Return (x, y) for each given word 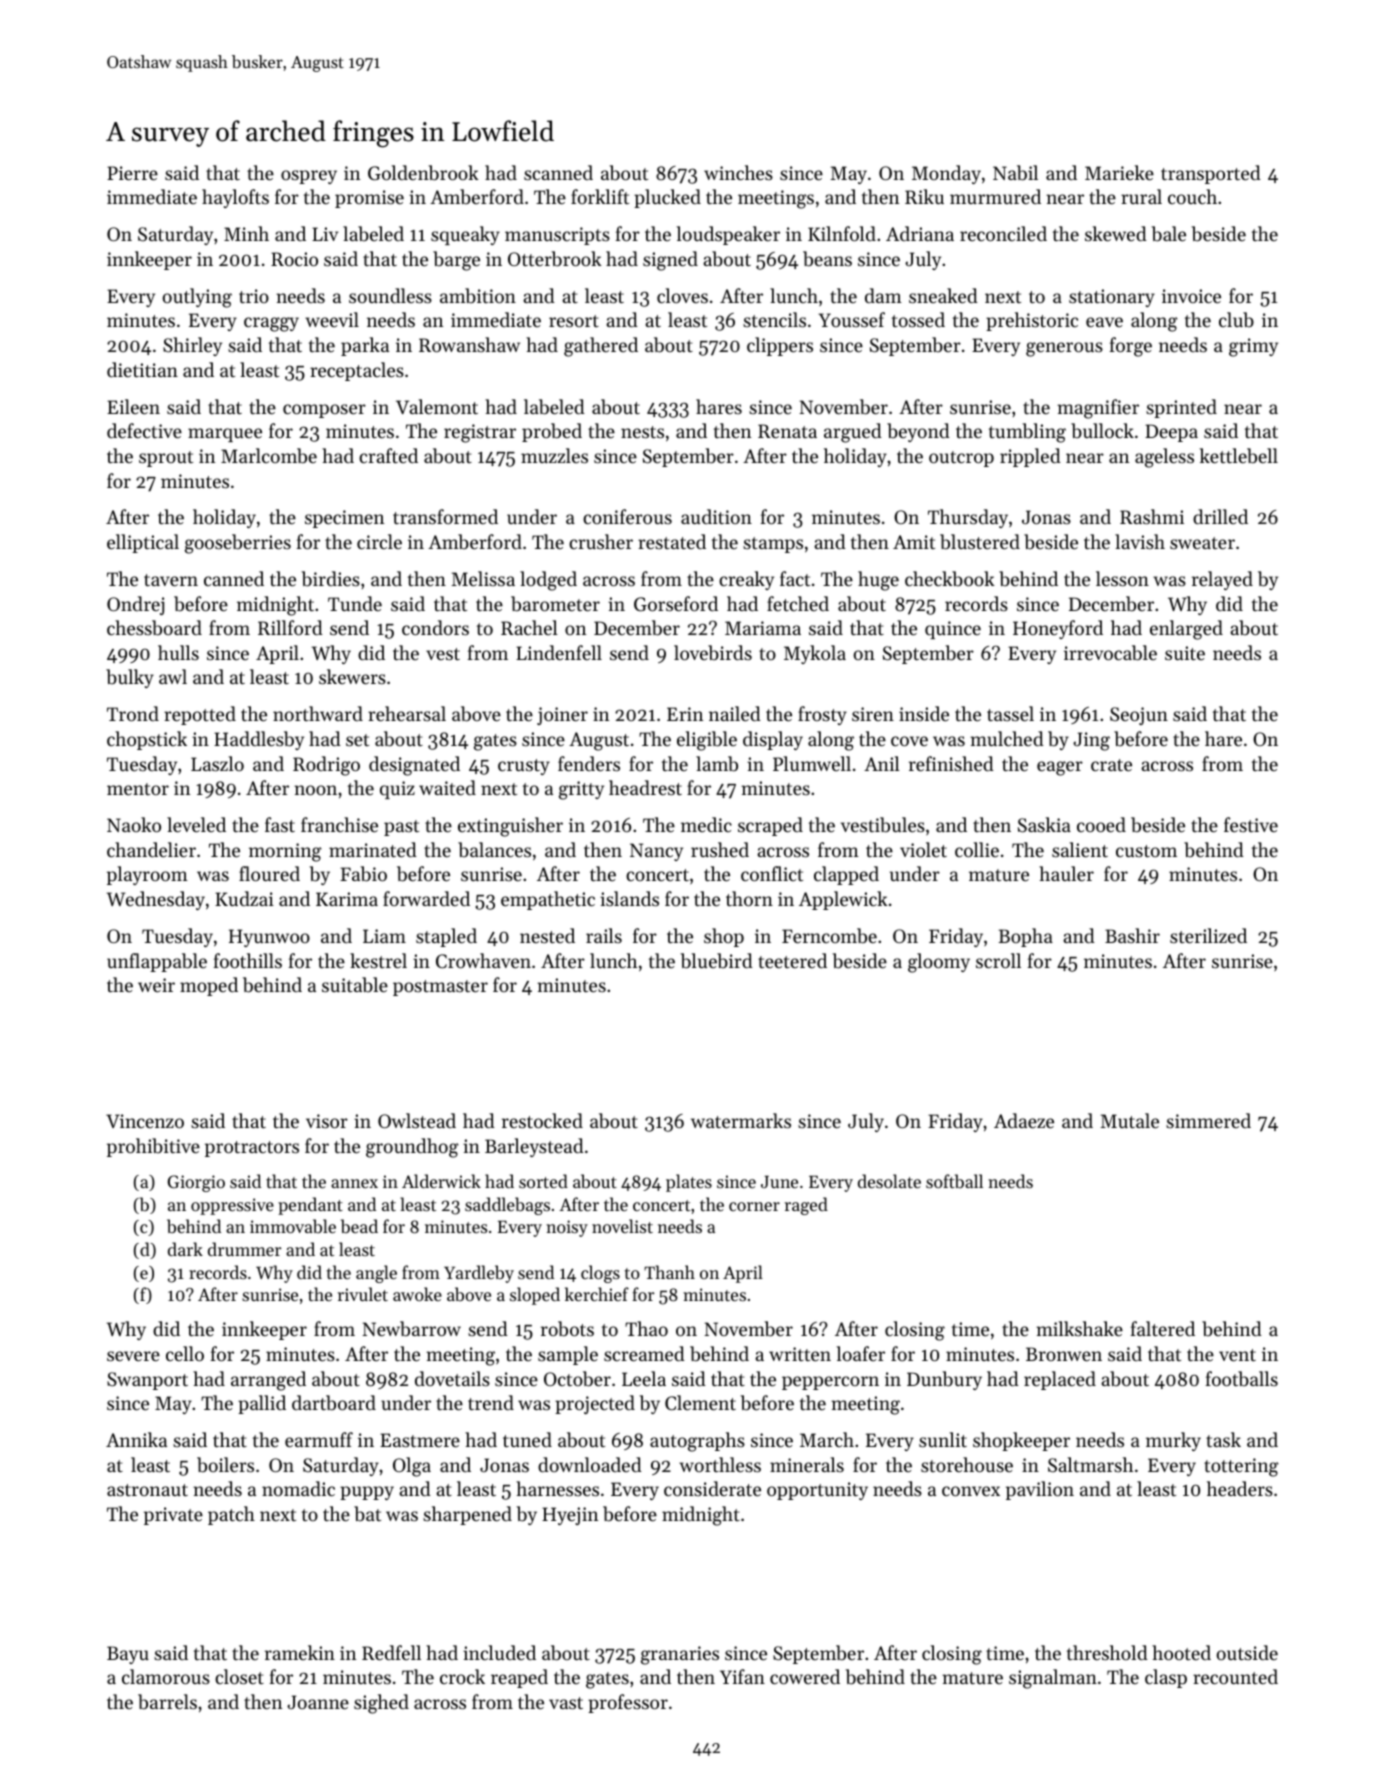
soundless (390, 295)
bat (367, 1513)
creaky (746, 580)
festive (1251, 824)
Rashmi (1152, 516)
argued (853, 433)
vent (1237, 1355)
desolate (889, 1181)
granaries (680, 1655)
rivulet (363, 1294)
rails (604, 935)
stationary (1112, 298)
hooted (1181, 1652)
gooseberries (238, 544)
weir (156, 985)
